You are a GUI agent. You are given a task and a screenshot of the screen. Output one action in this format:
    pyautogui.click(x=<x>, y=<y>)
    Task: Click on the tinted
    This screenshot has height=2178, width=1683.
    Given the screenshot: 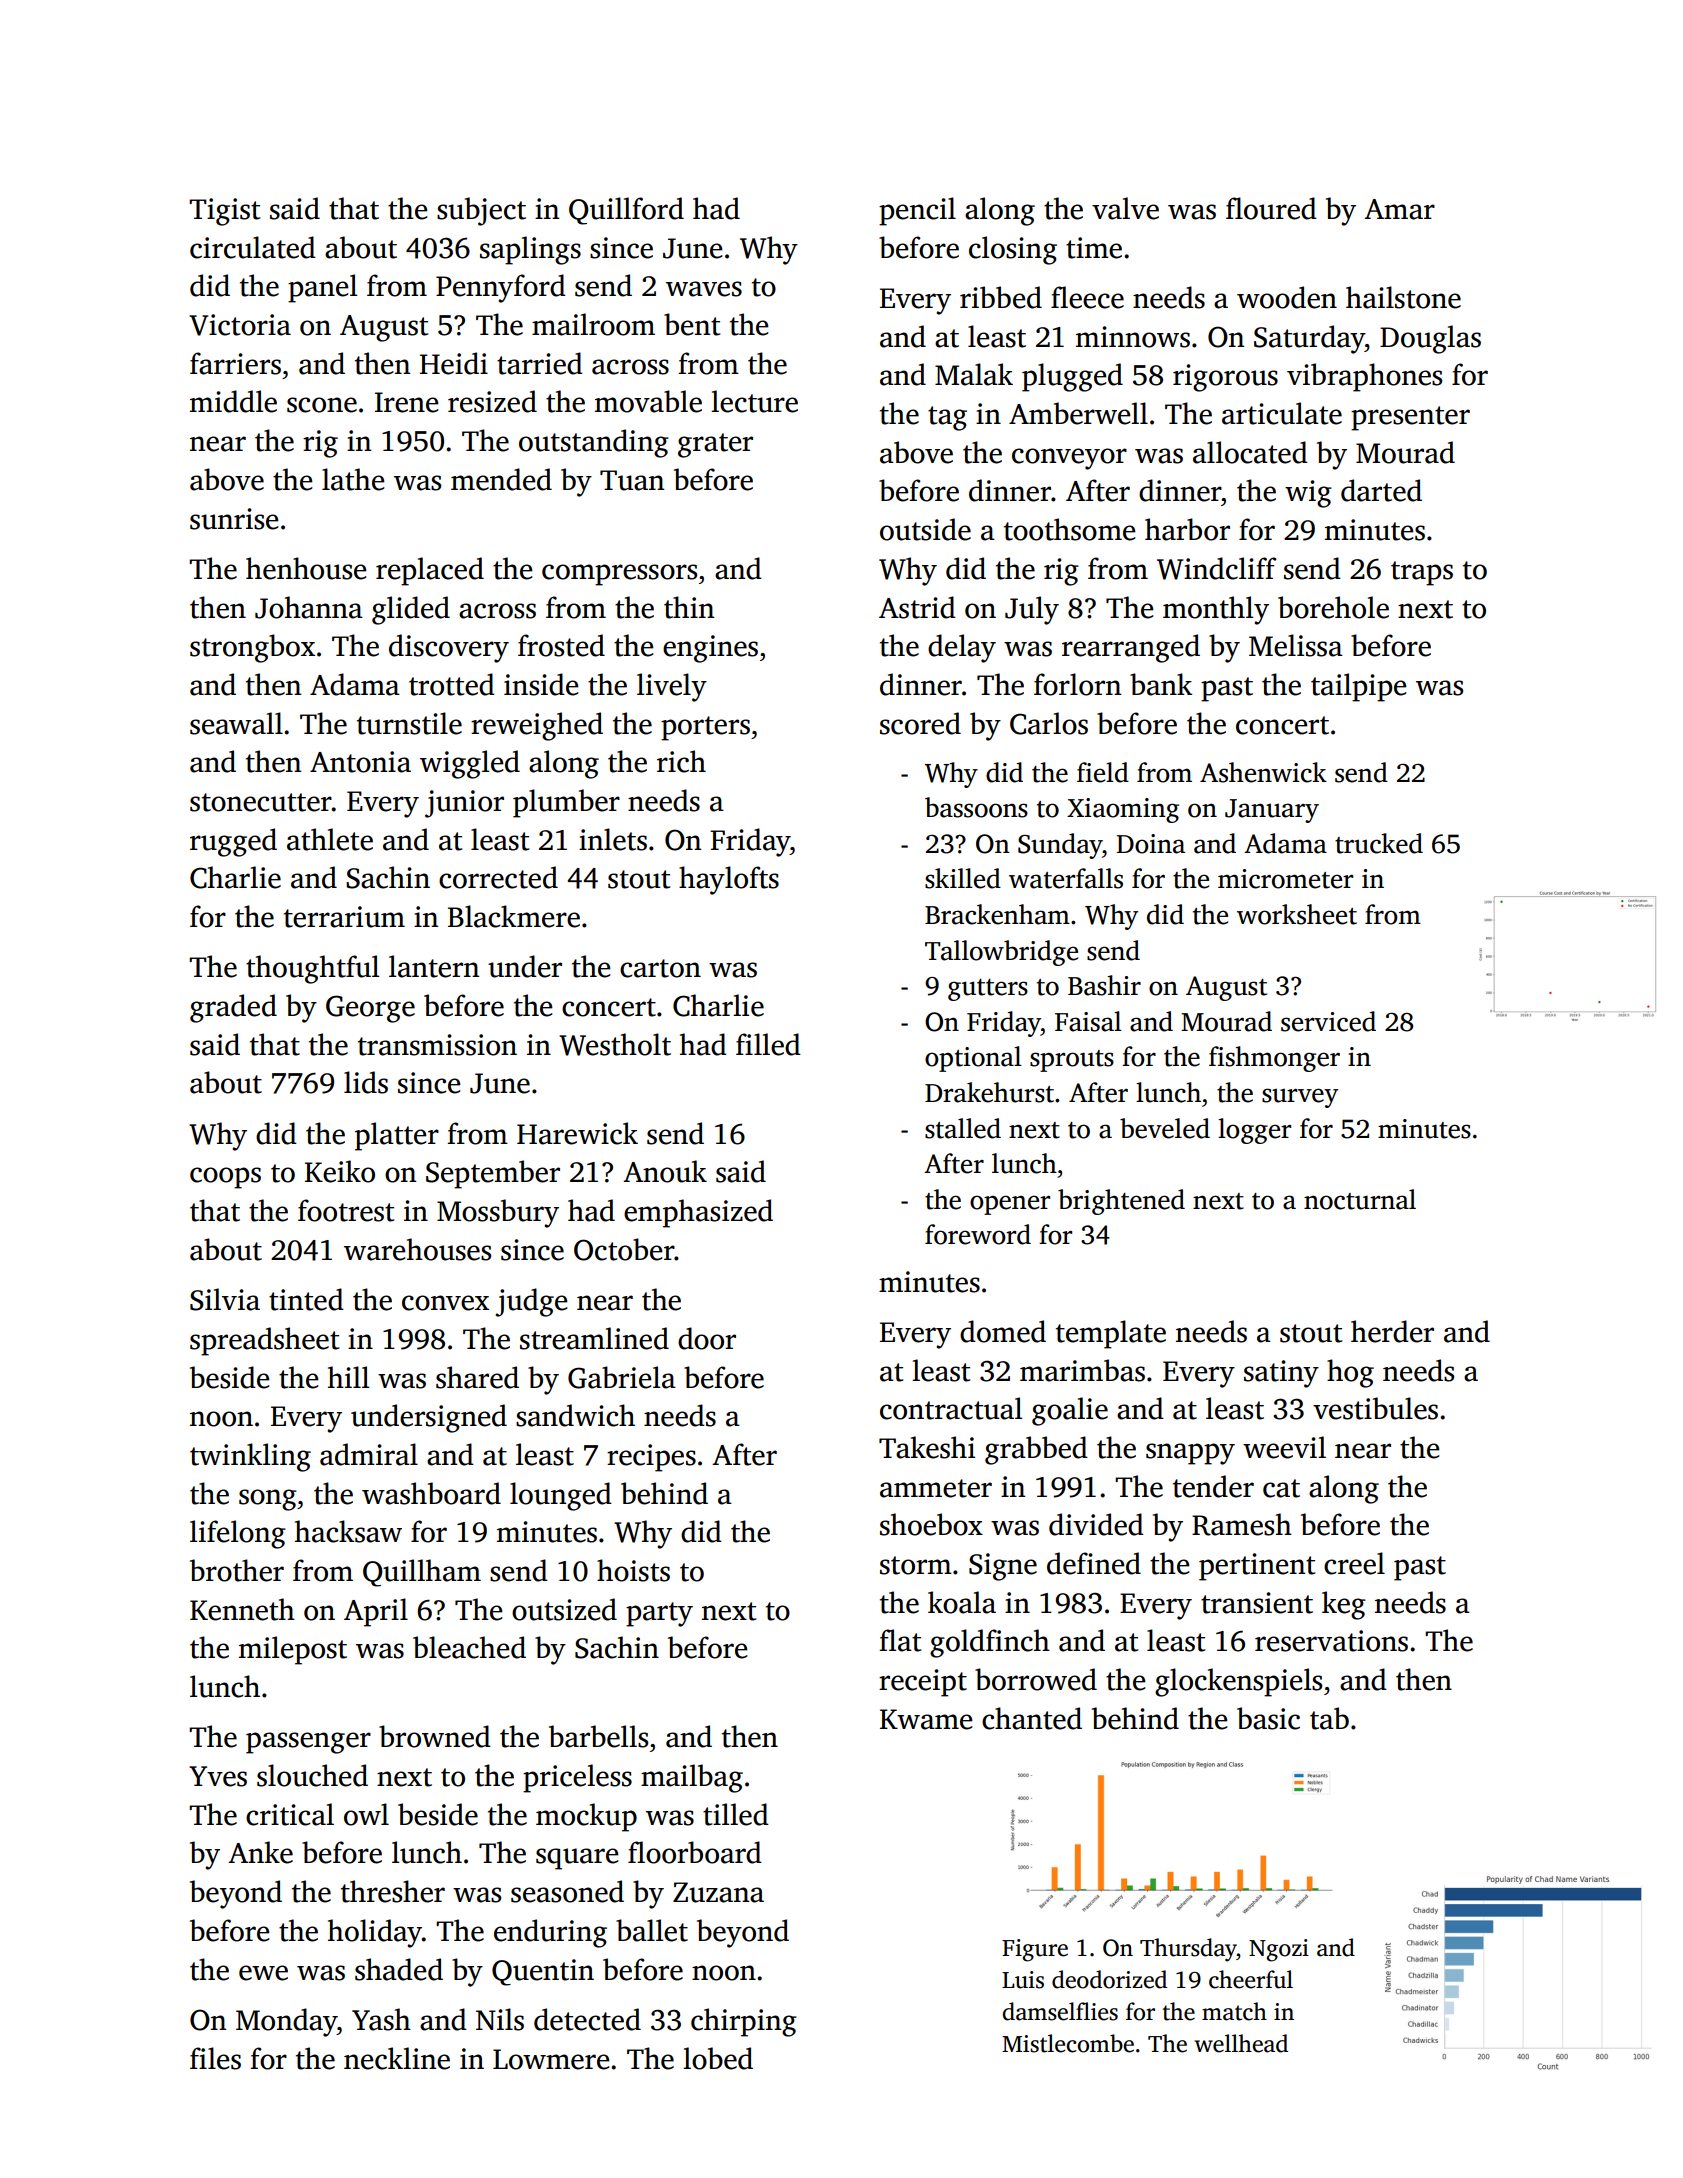 What is the action you would take?
    pyautogui.click(x=306, y=1299)
